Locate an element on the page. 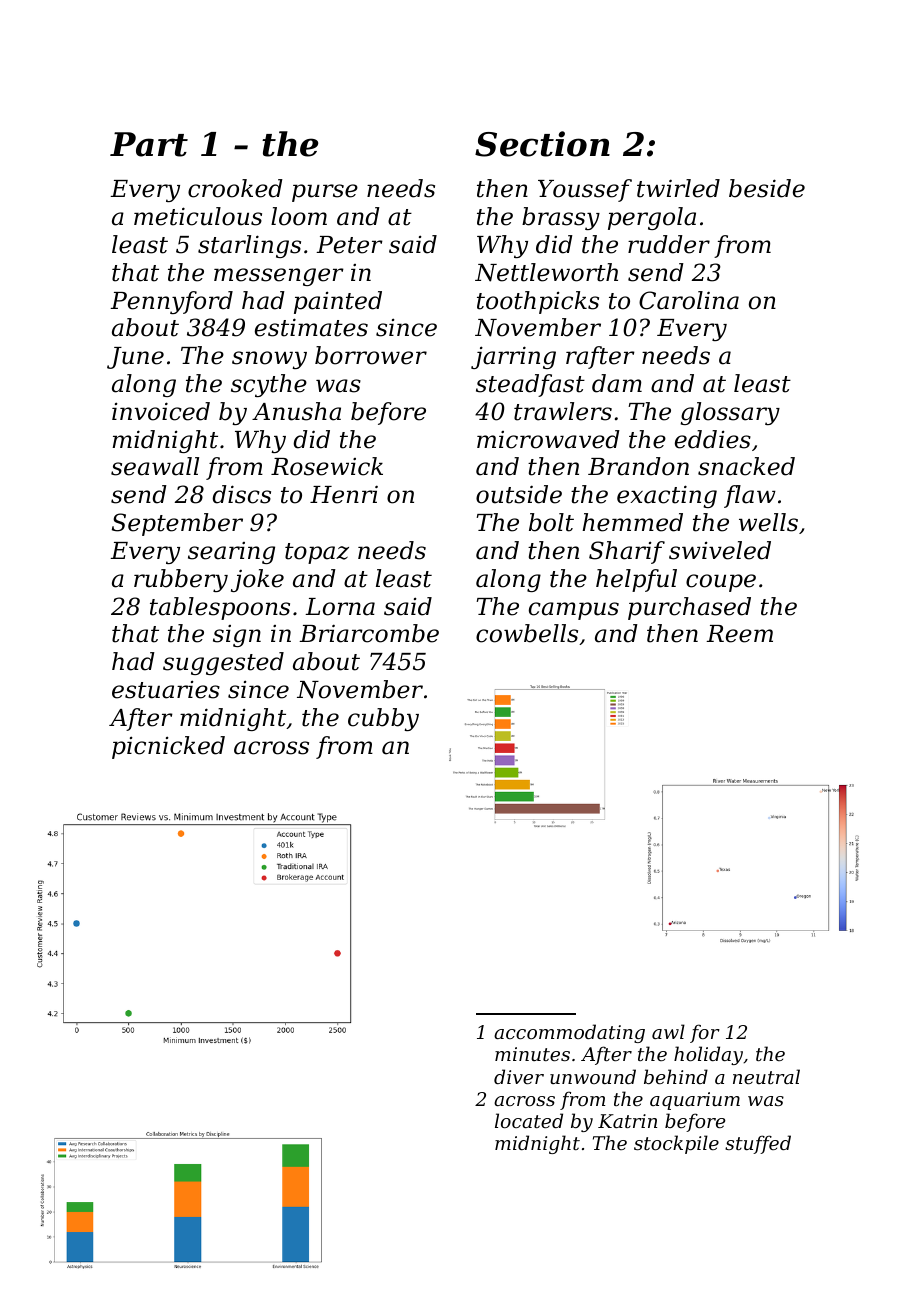  Carolina is located at coordinates (689, 300).
